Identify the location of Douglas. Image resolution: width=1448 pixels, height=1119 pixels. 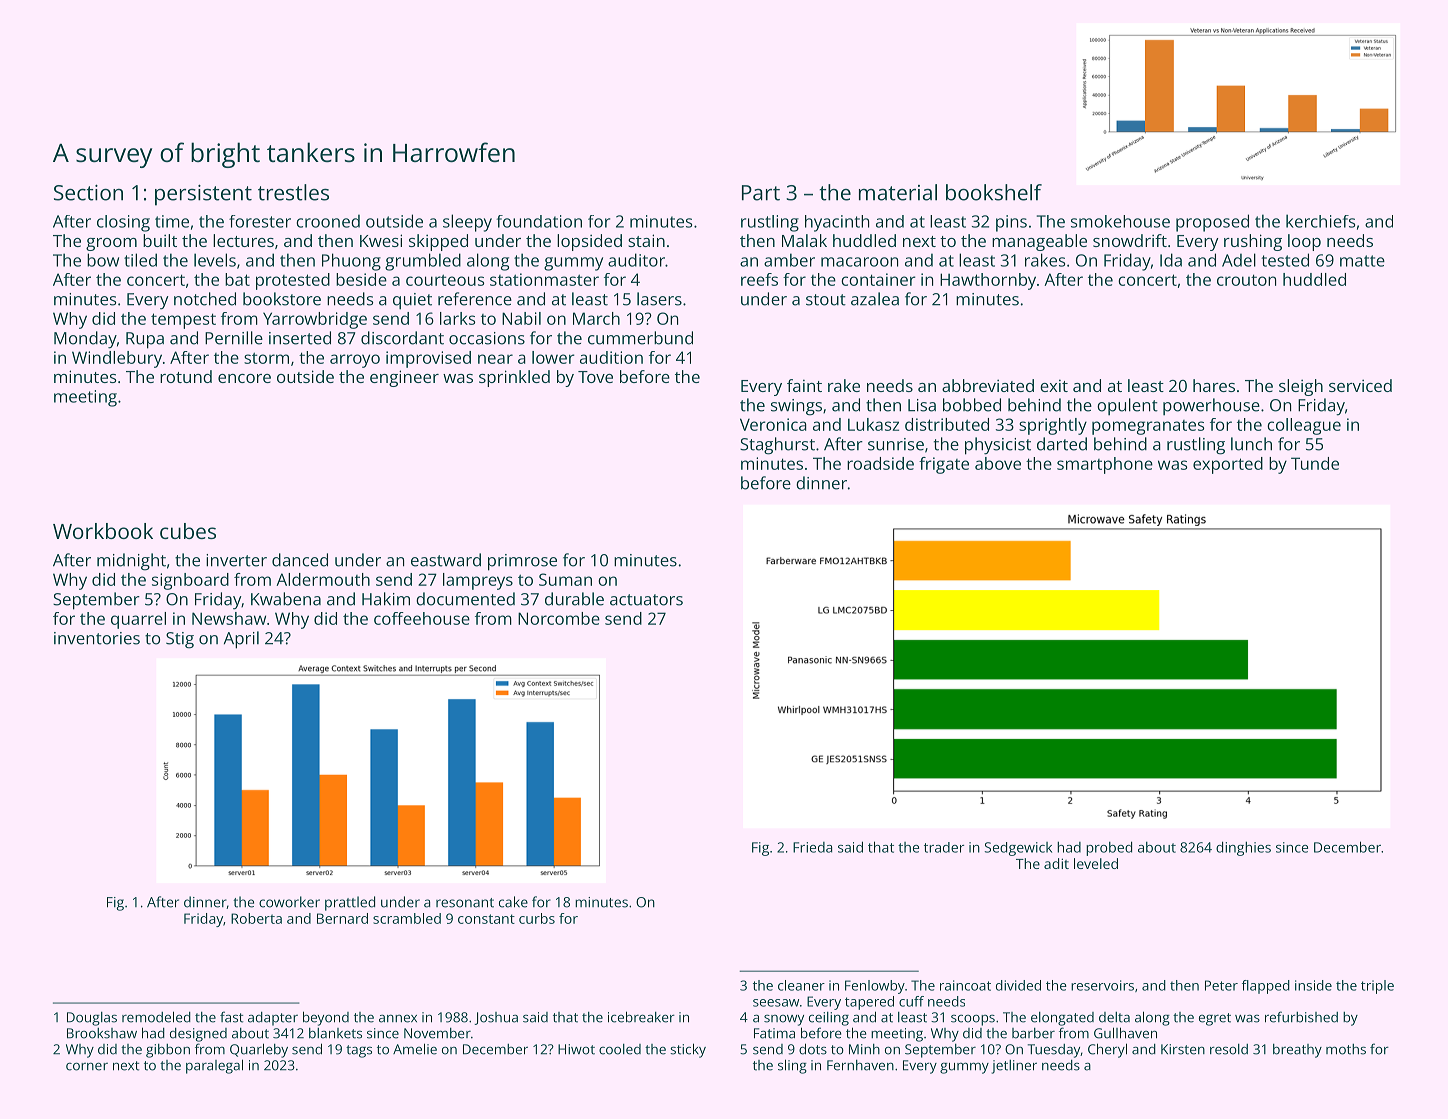
(92, 1019).
